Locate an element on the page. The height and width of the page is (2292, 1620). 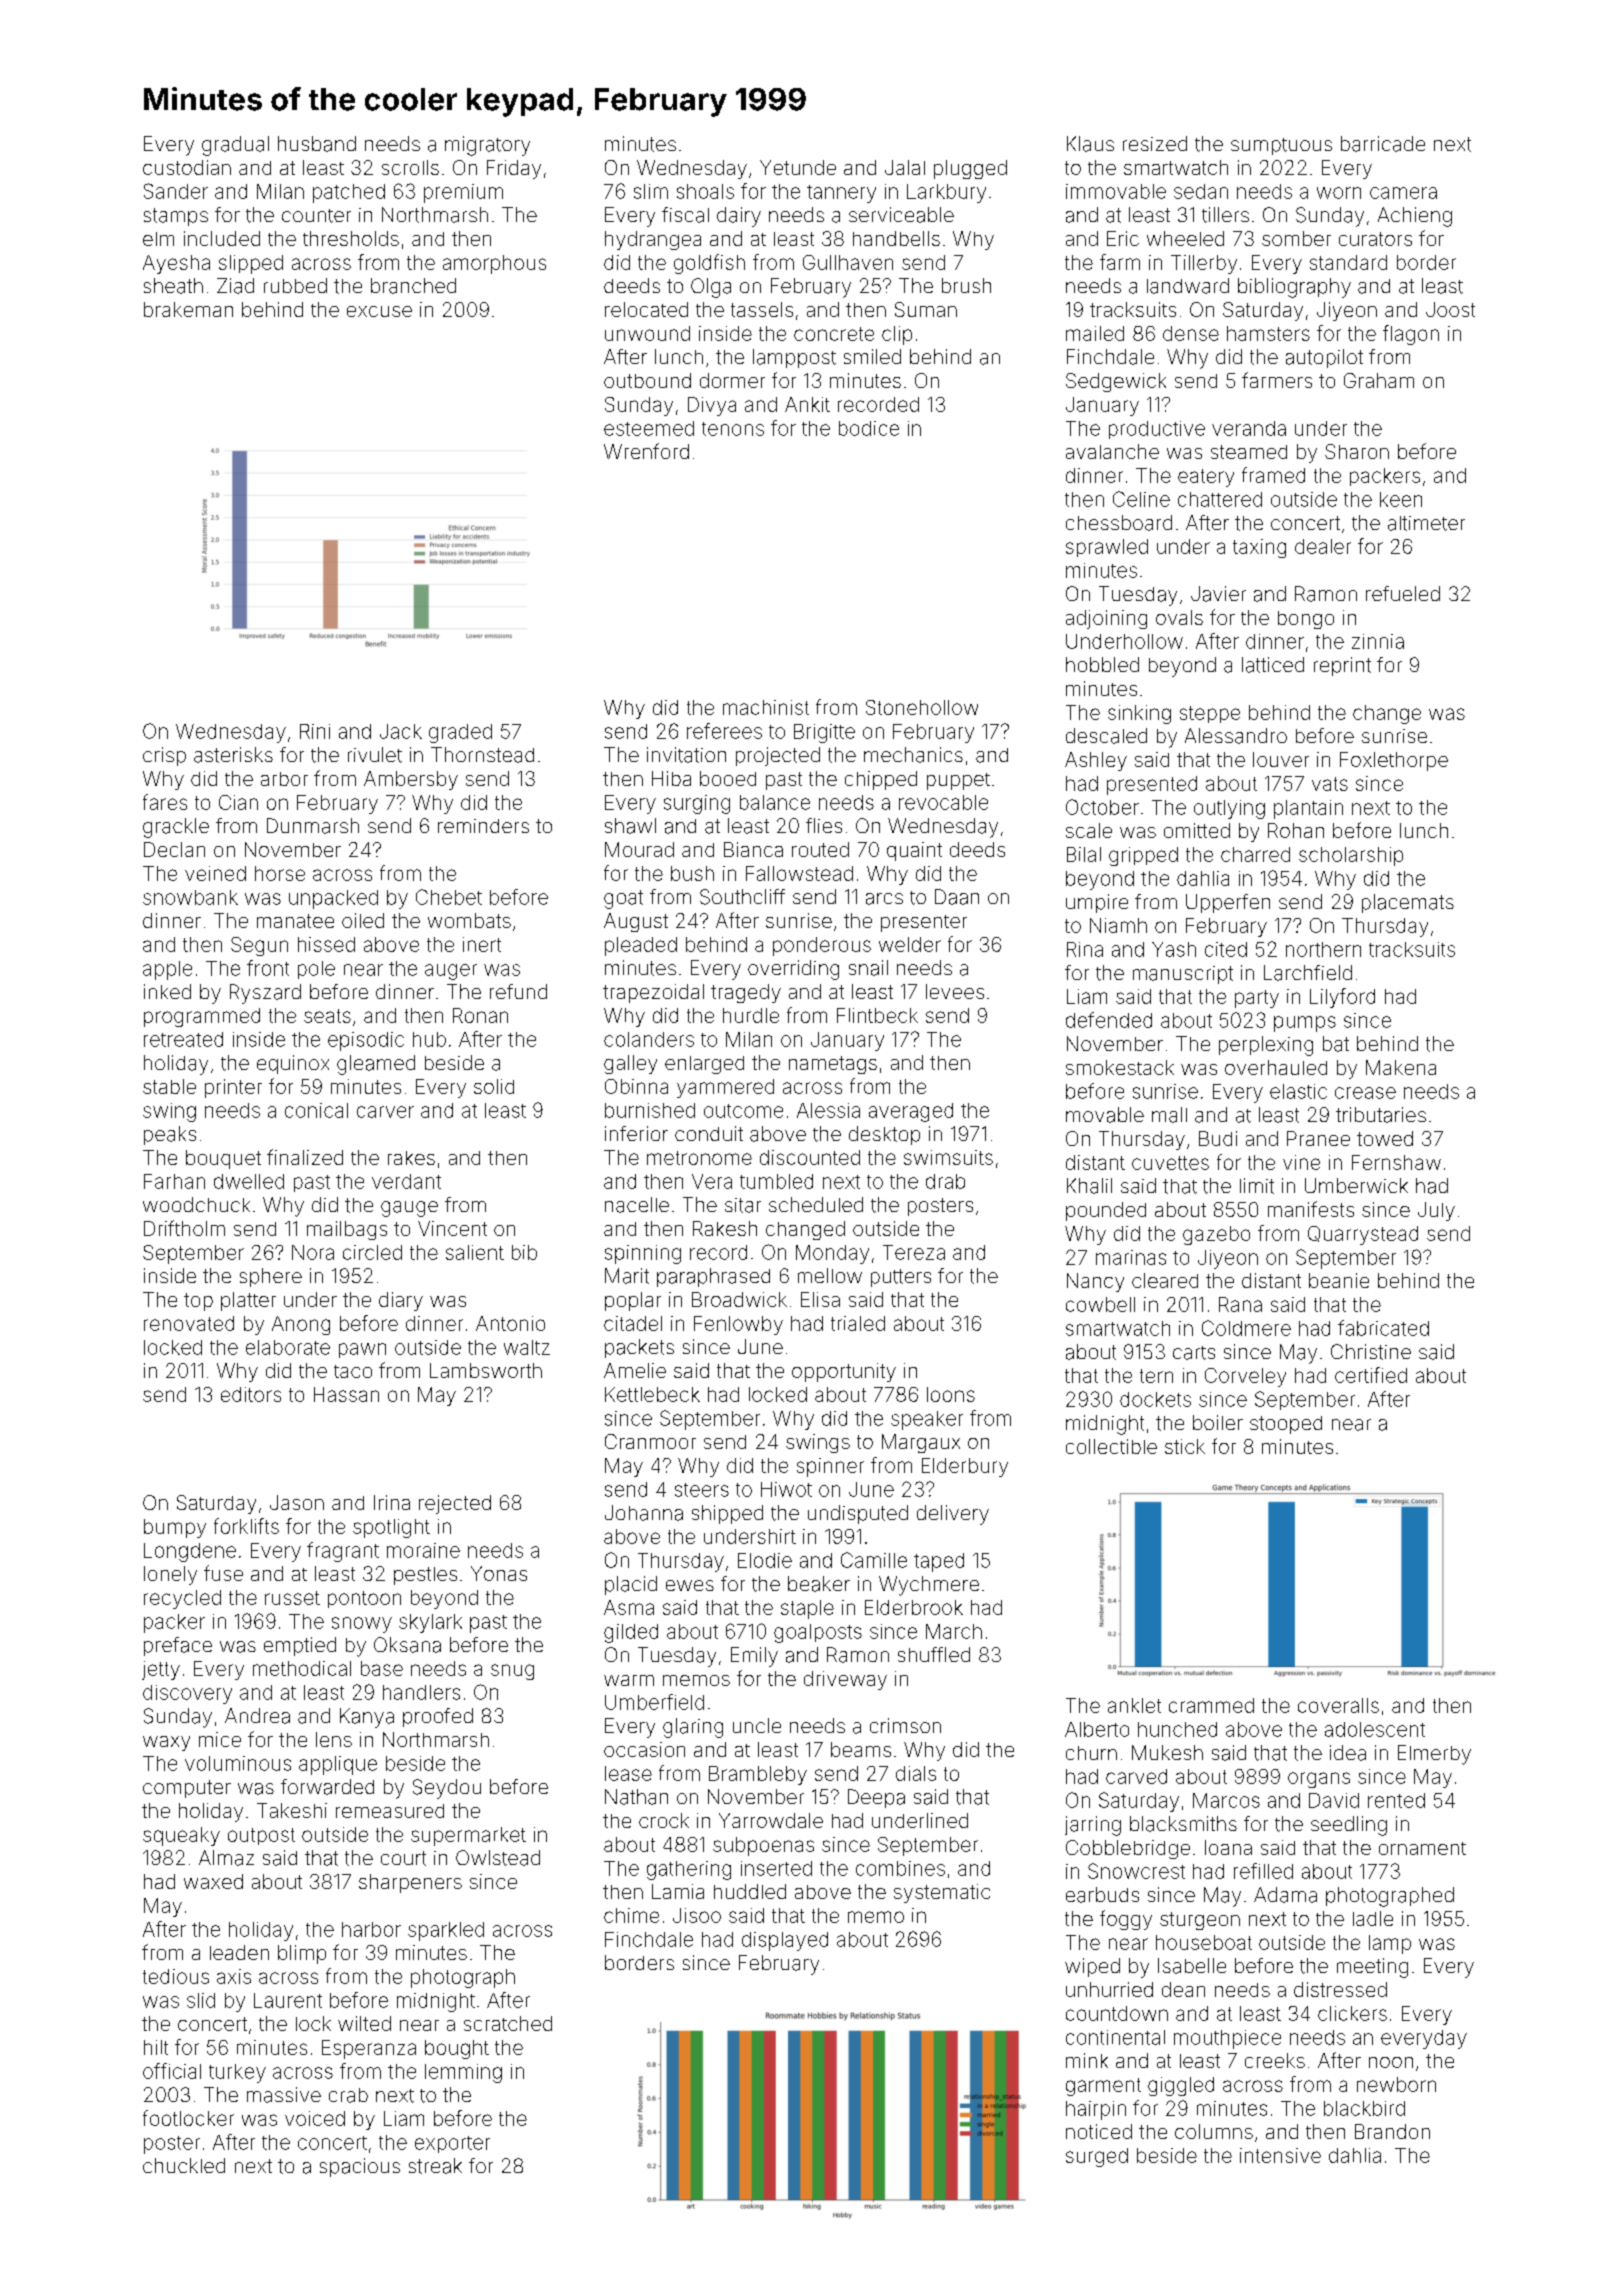
Lilyford is located at coordinates (1342, 998).
